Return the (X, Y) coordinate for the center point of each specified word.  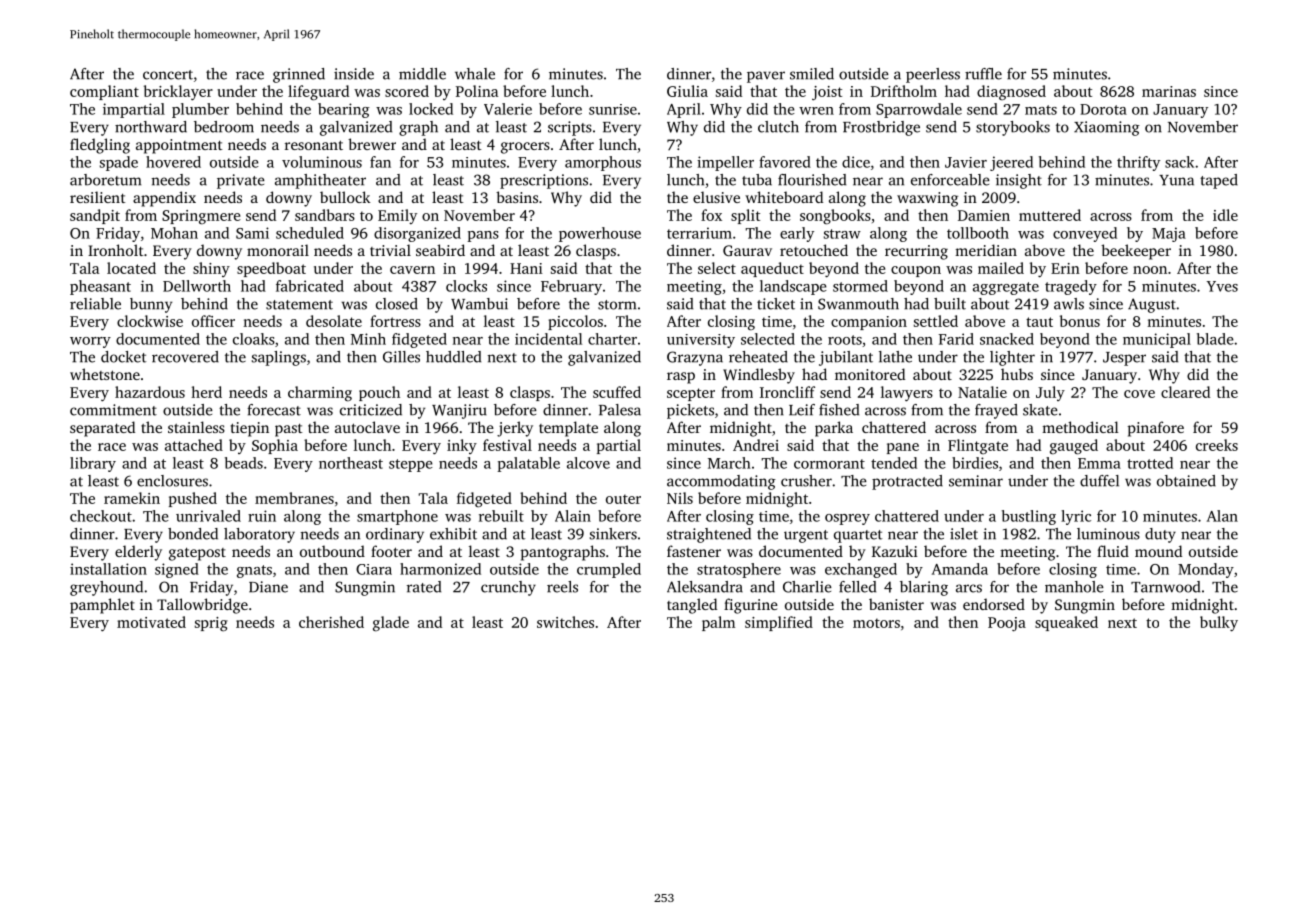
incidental (548, 339)
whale (475, 74)
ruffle (983, 74)
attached (194, 445)
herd (206, 392)
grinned (299, 75)
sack (1179, 162)
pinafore (1156, 429)
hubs (1017, 374)
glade (391, 624)
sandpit (95, 216)
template (568, 429)
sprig (211, 624)
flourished (812, 180)
